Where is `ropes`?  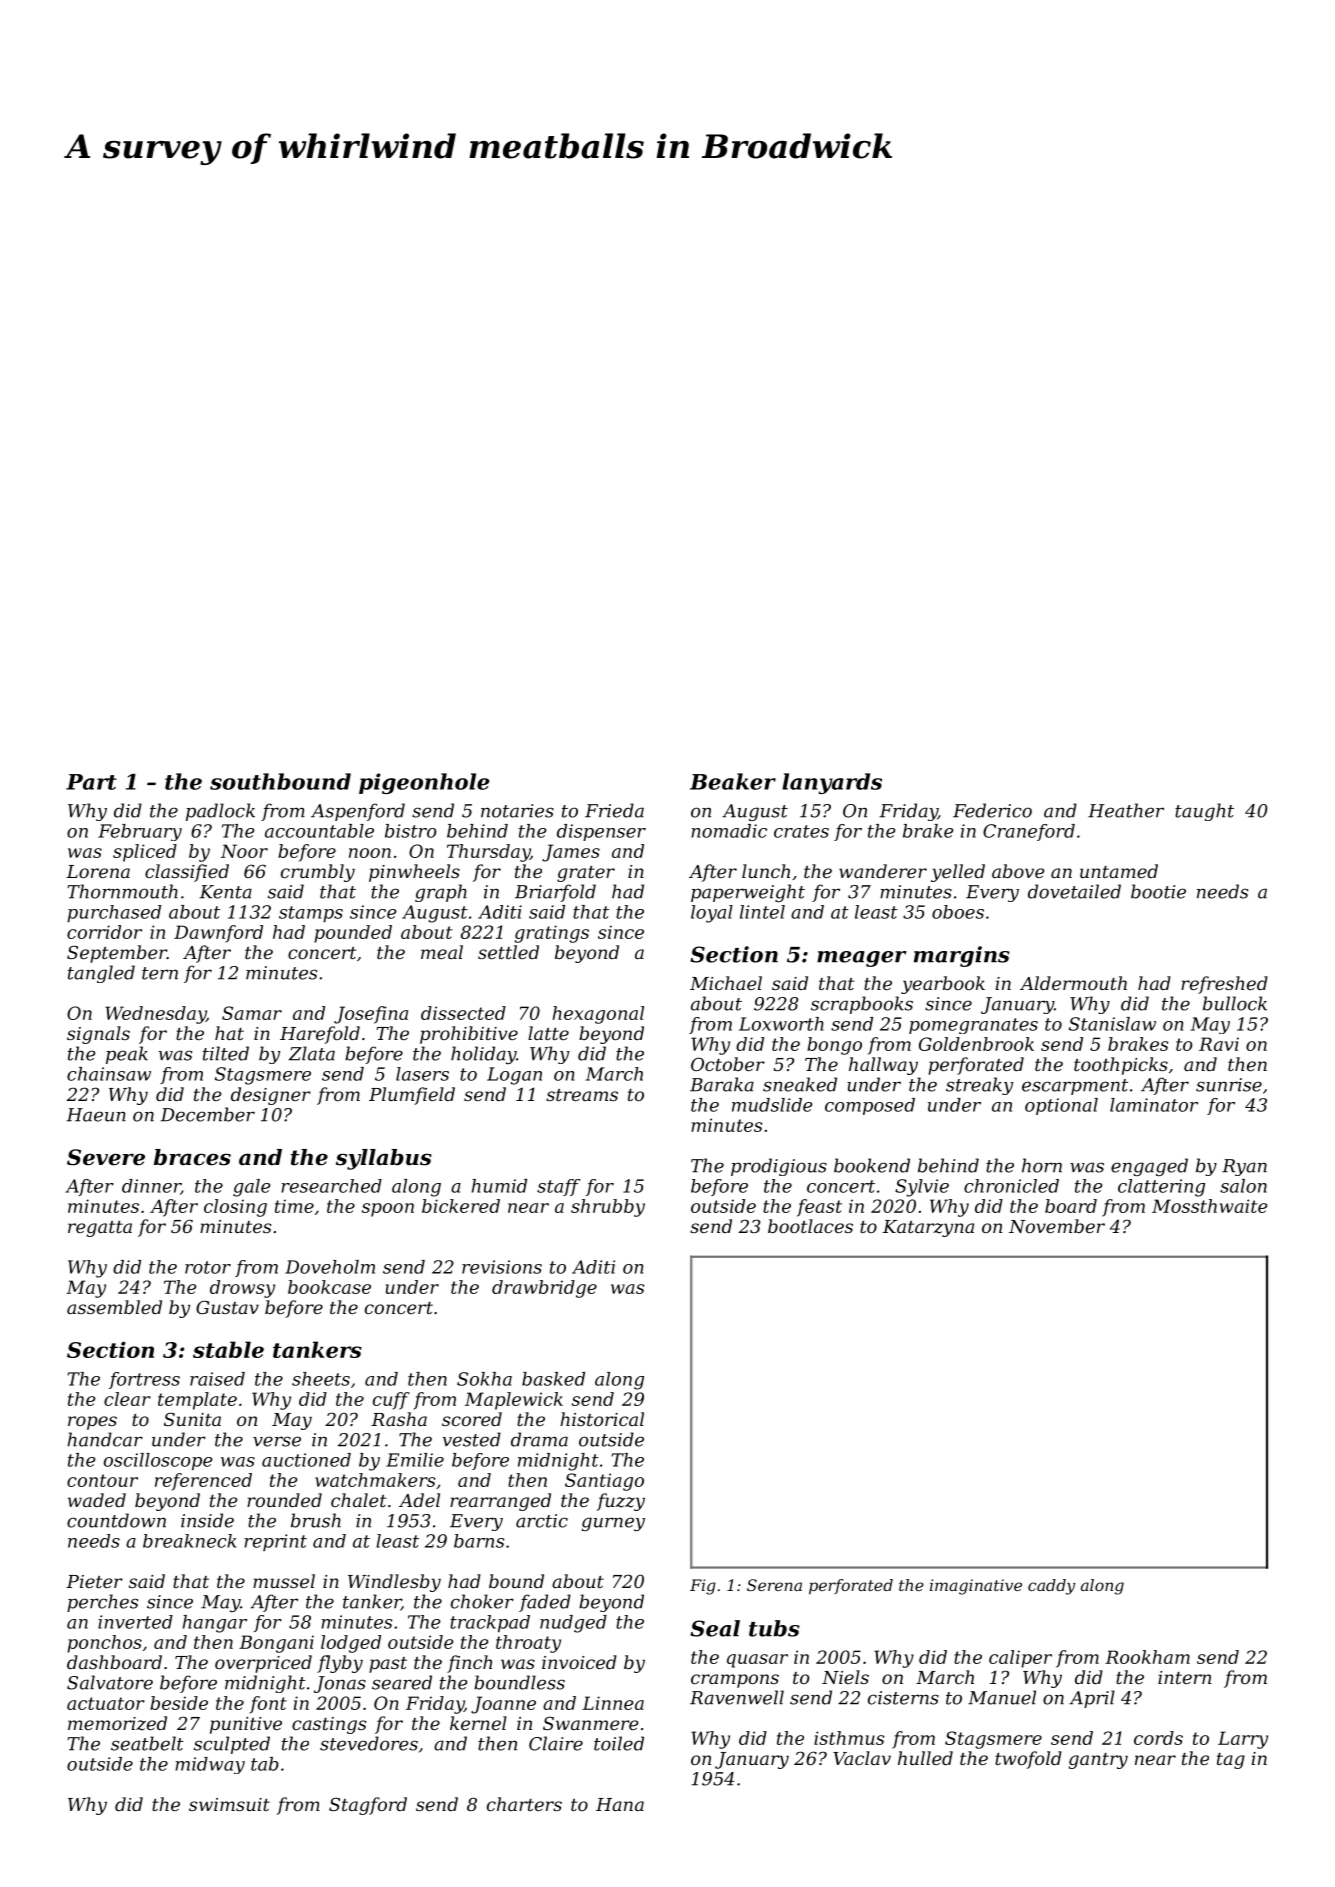 ropes is located at coordinates (92, 1423).
